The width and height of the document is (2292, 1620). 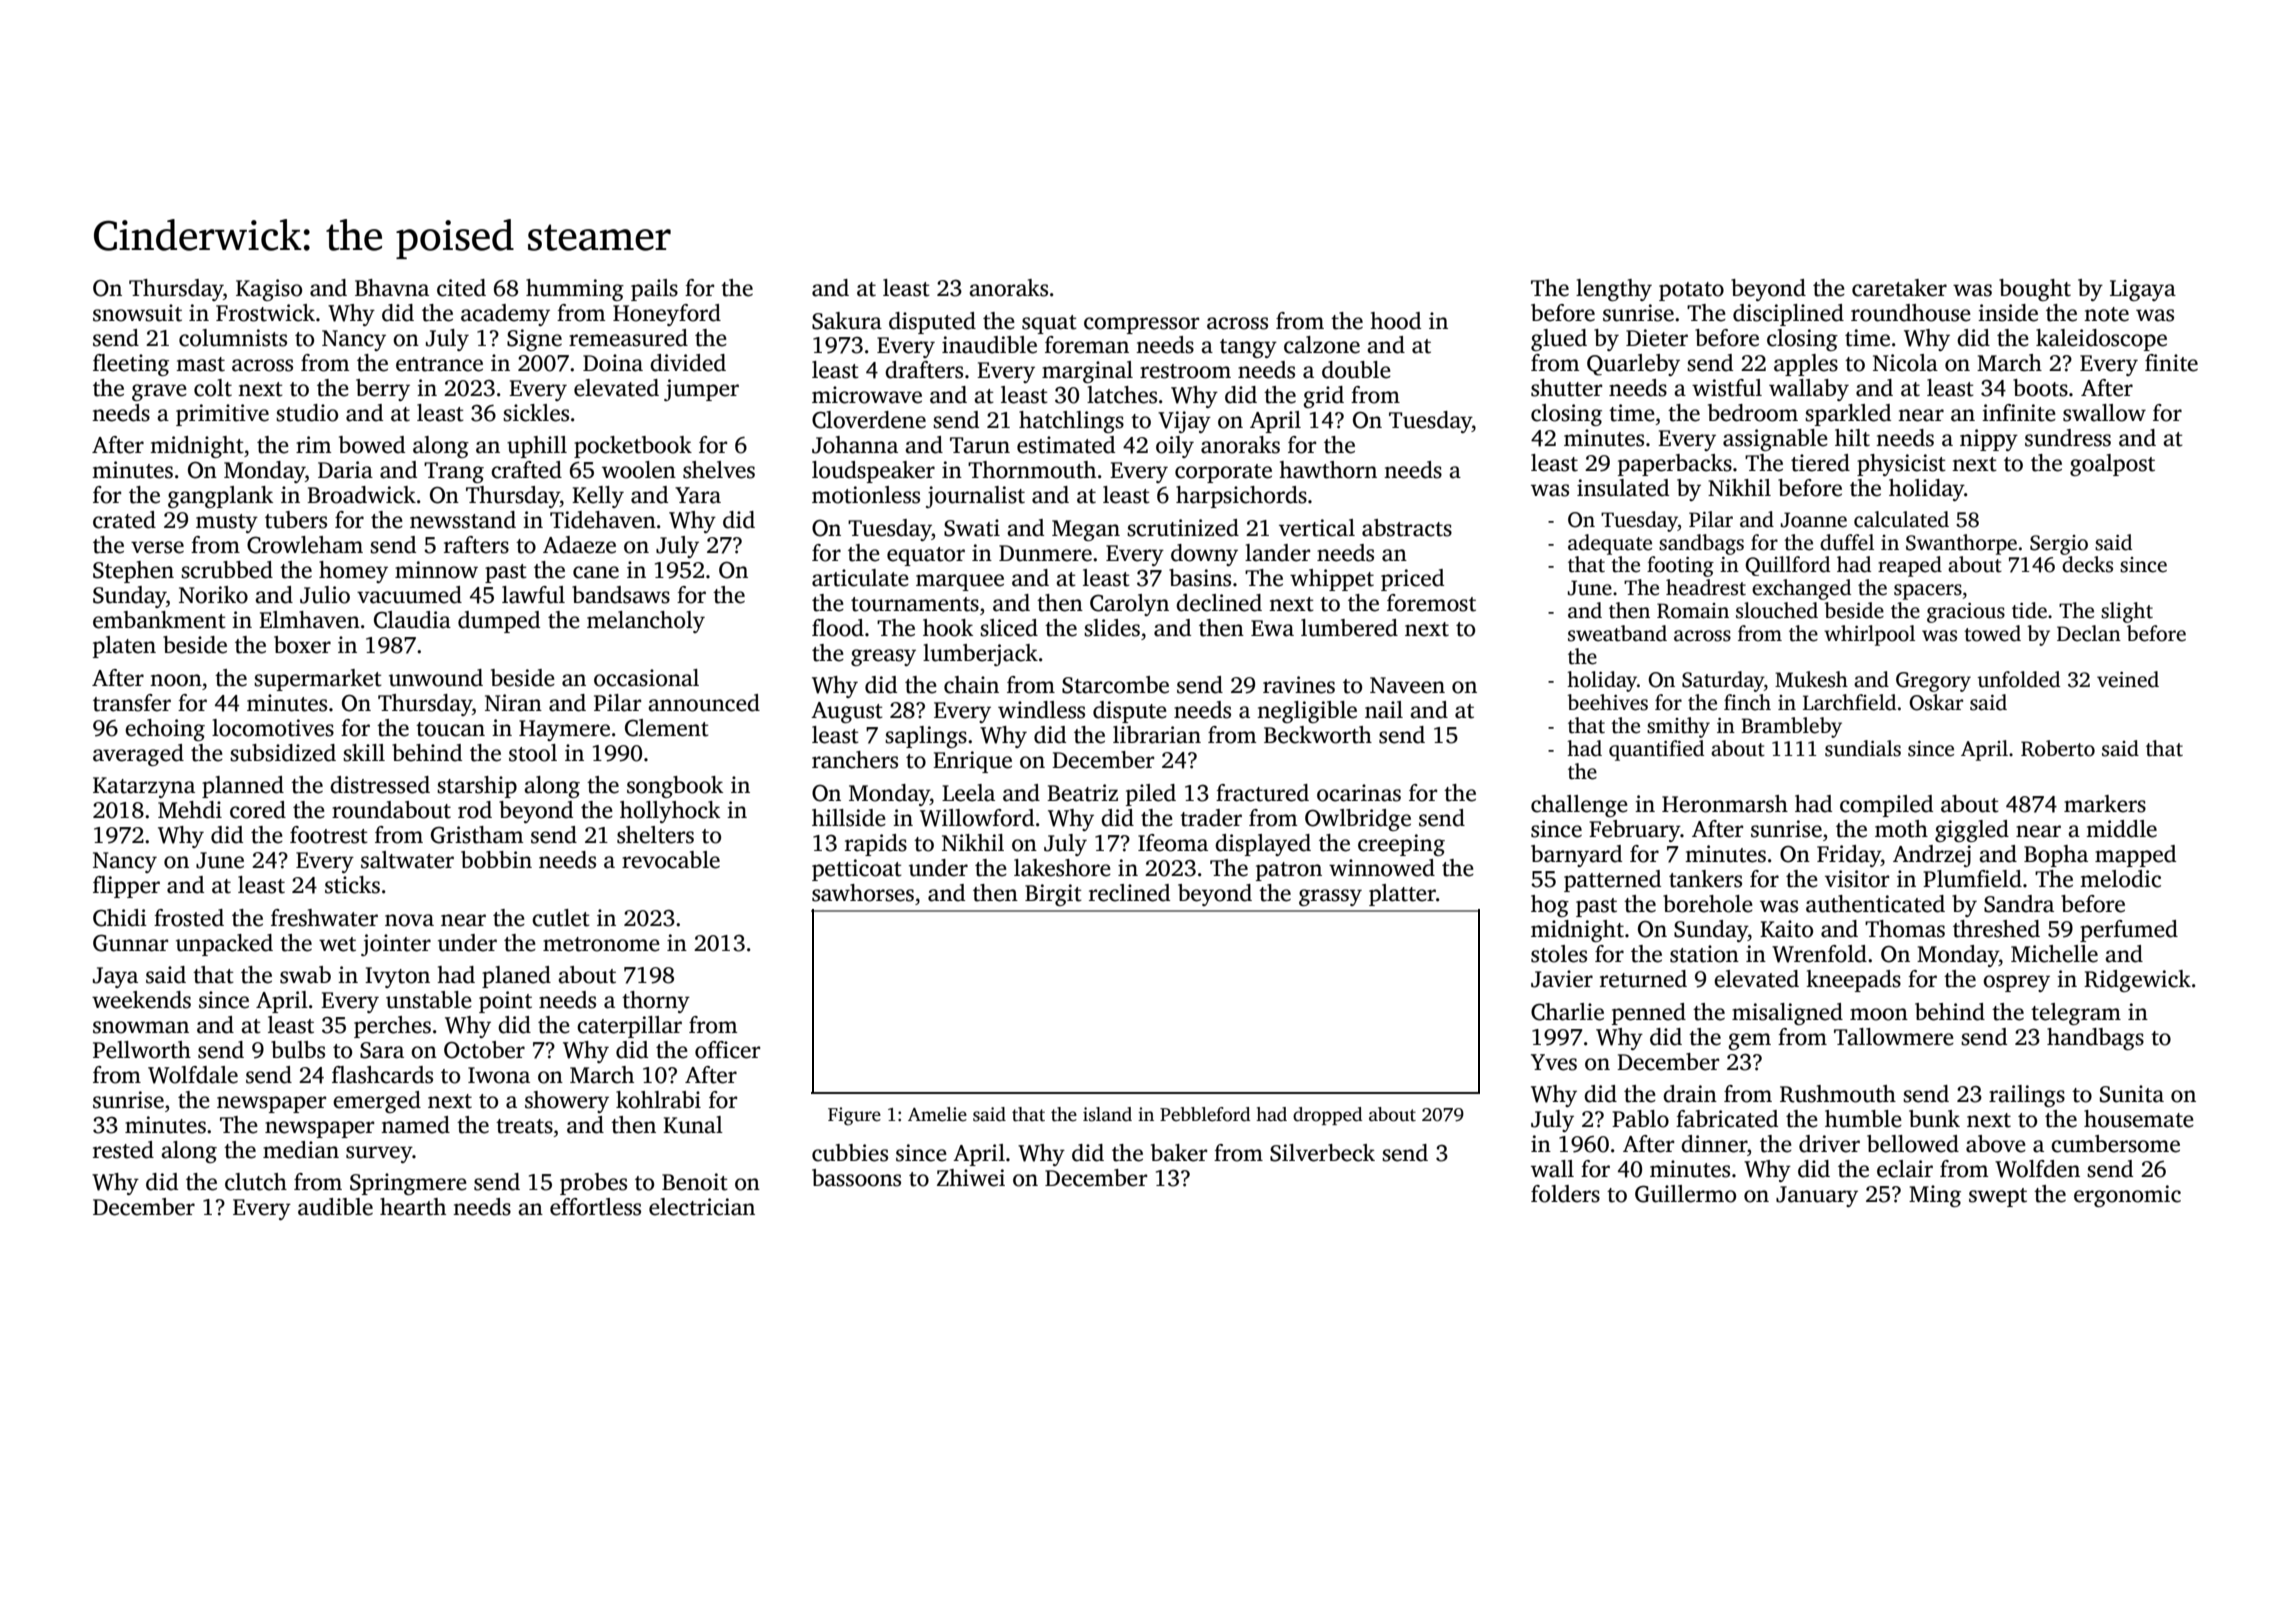 What do you see at coordinates (413, 1207) in the document?
I see `hearth` at bounding box center [413, 1207].
